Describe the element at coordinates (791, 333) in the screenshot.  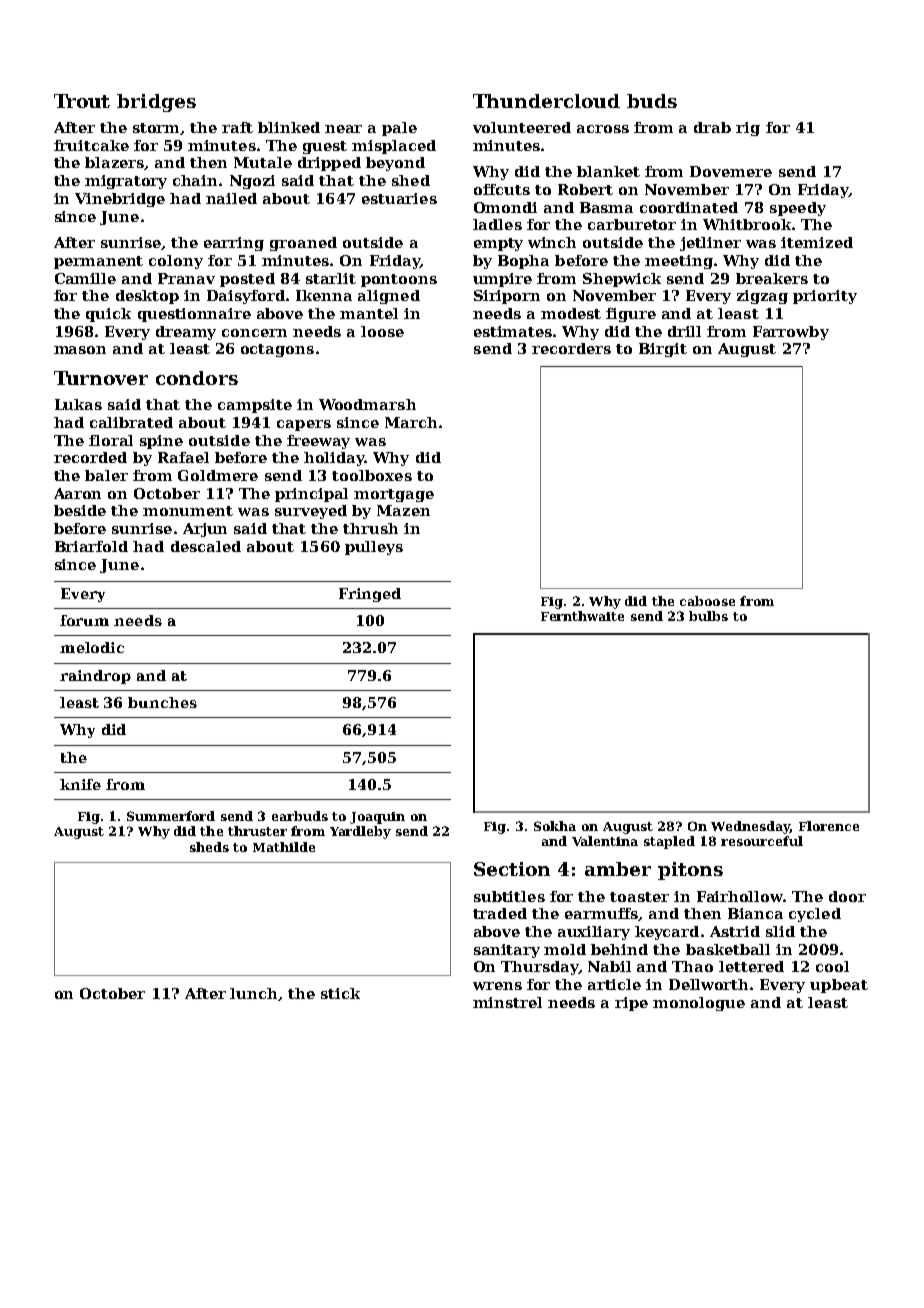
I see `Farrowby` at that location.
